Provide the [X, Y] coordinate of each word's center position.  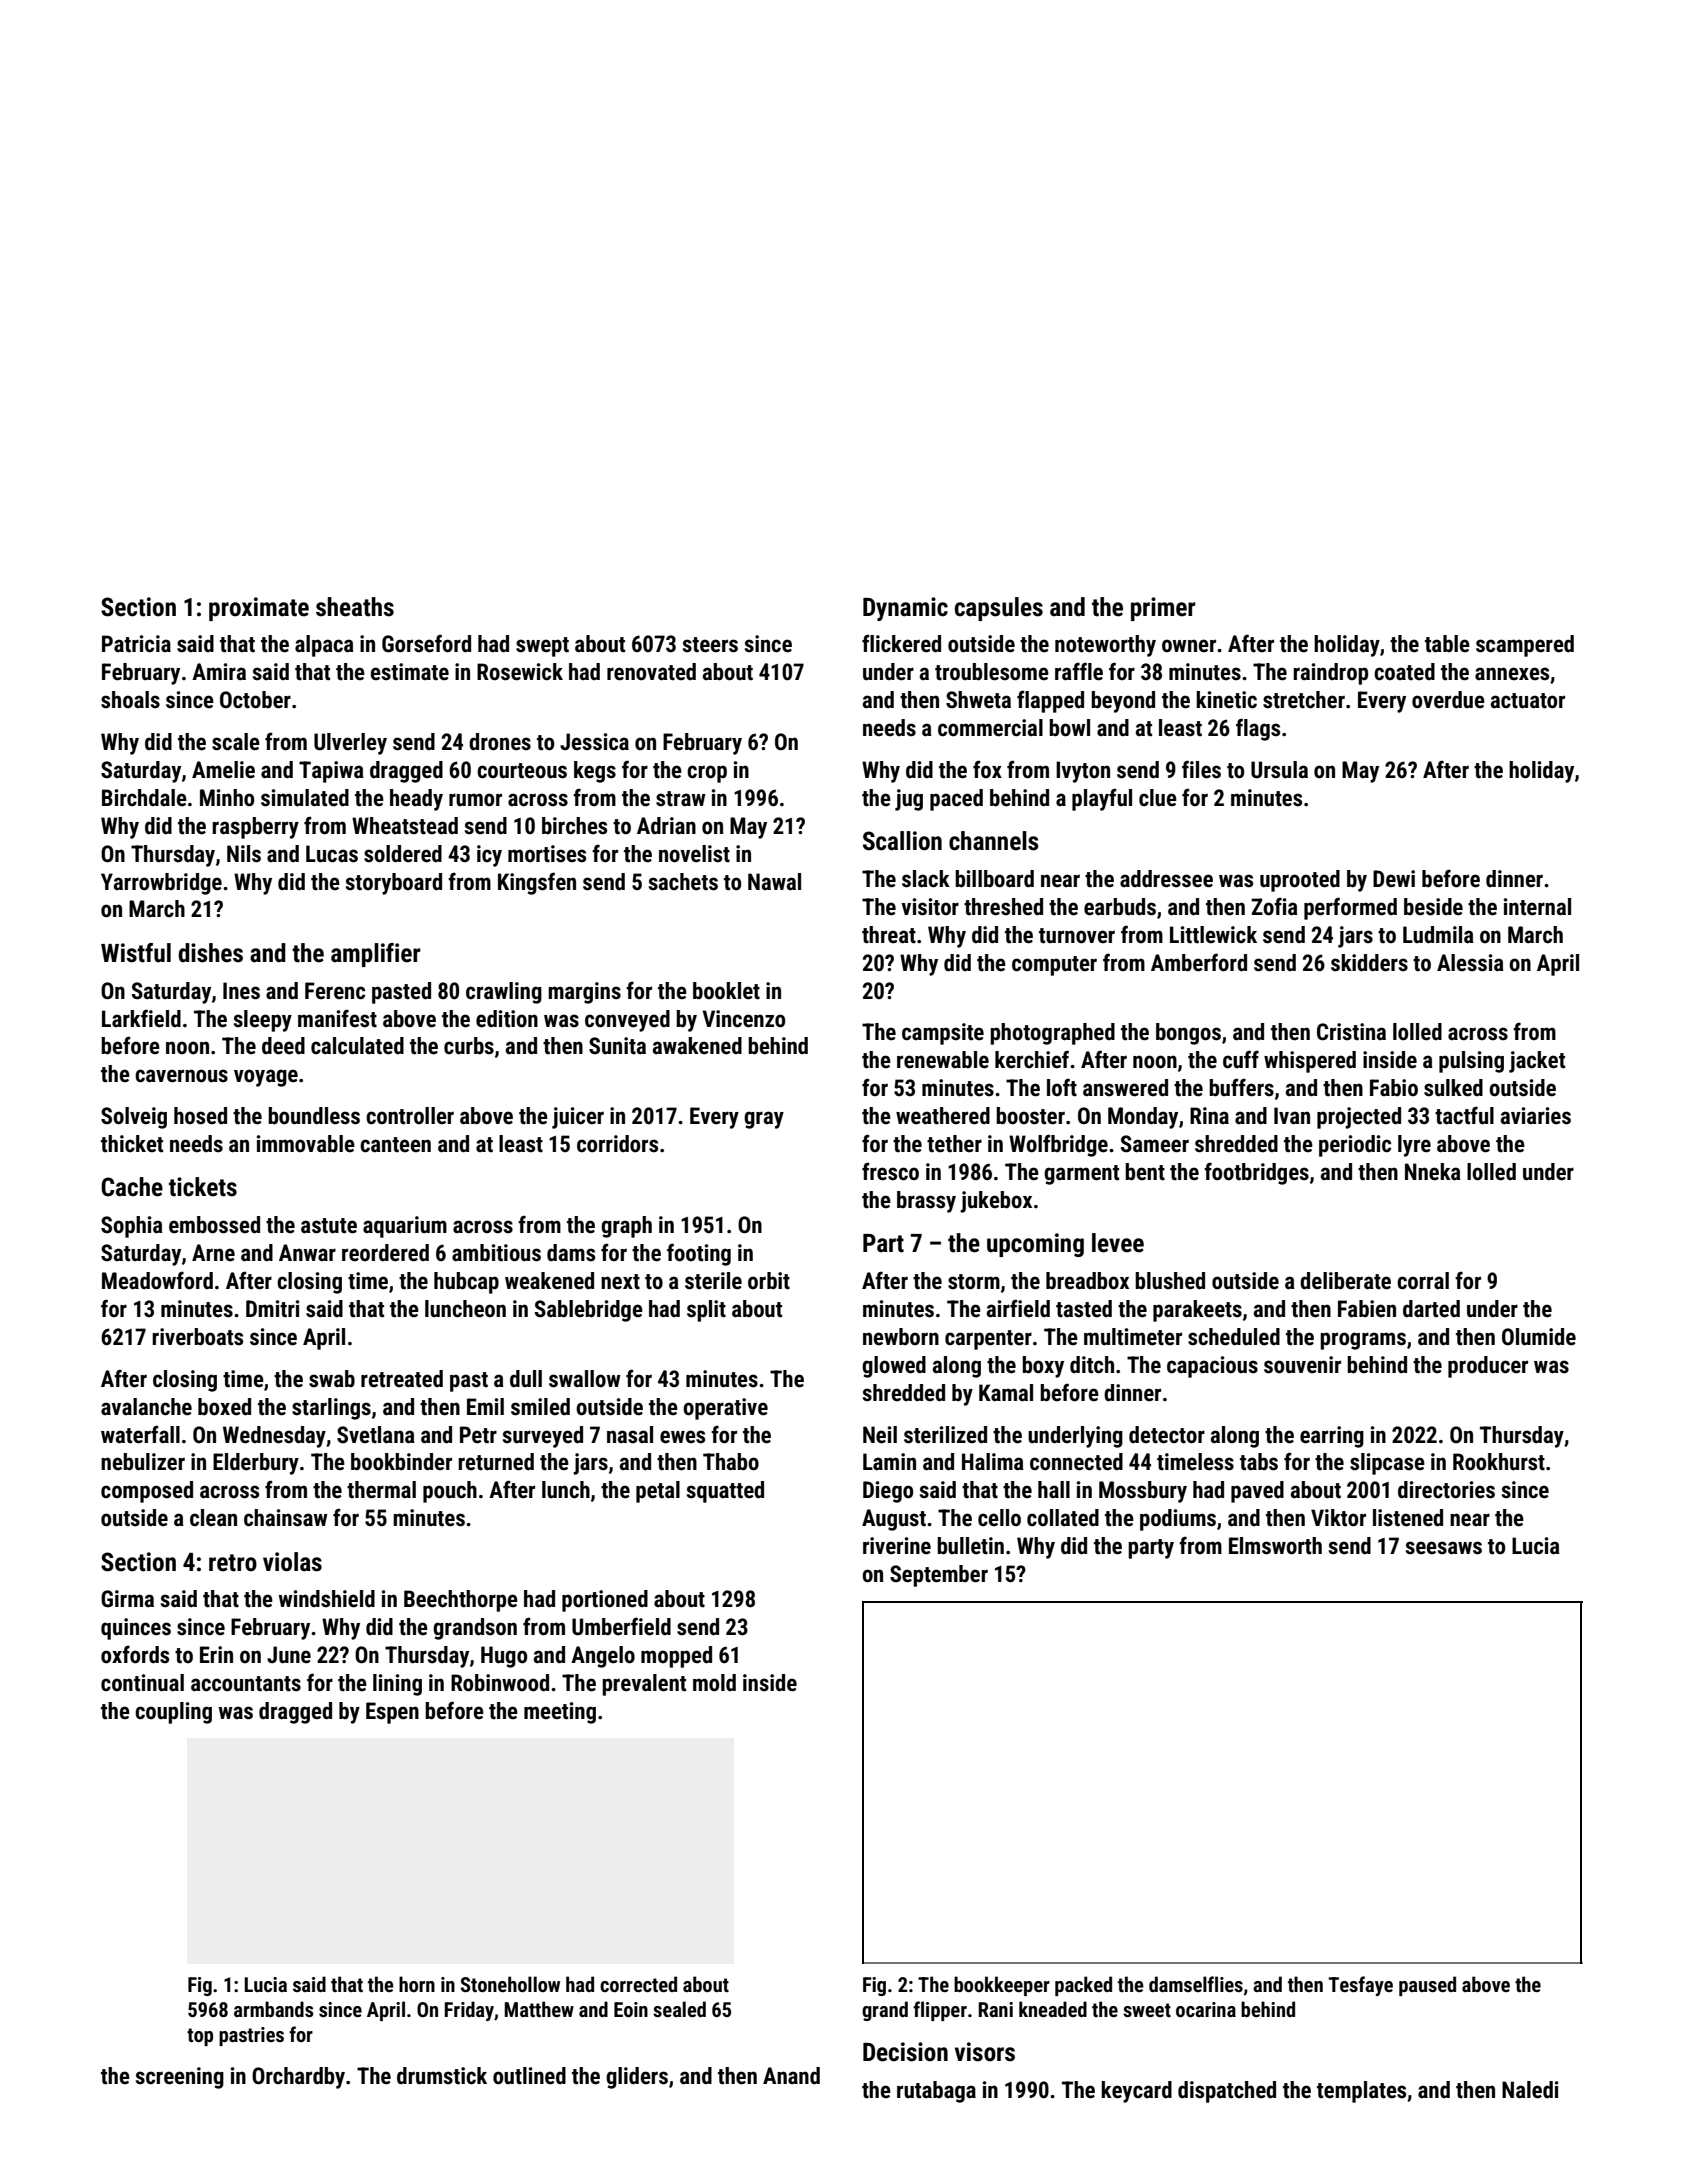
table [1447, 644]
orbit [769, 1281]
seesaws [1444, 1548]
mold [714, 1683]
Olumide [1539, 1337]
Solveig [134, 1118]
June [289, 1655]
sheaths [355, 607]
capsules [999, 609]
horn [417, 1984]
